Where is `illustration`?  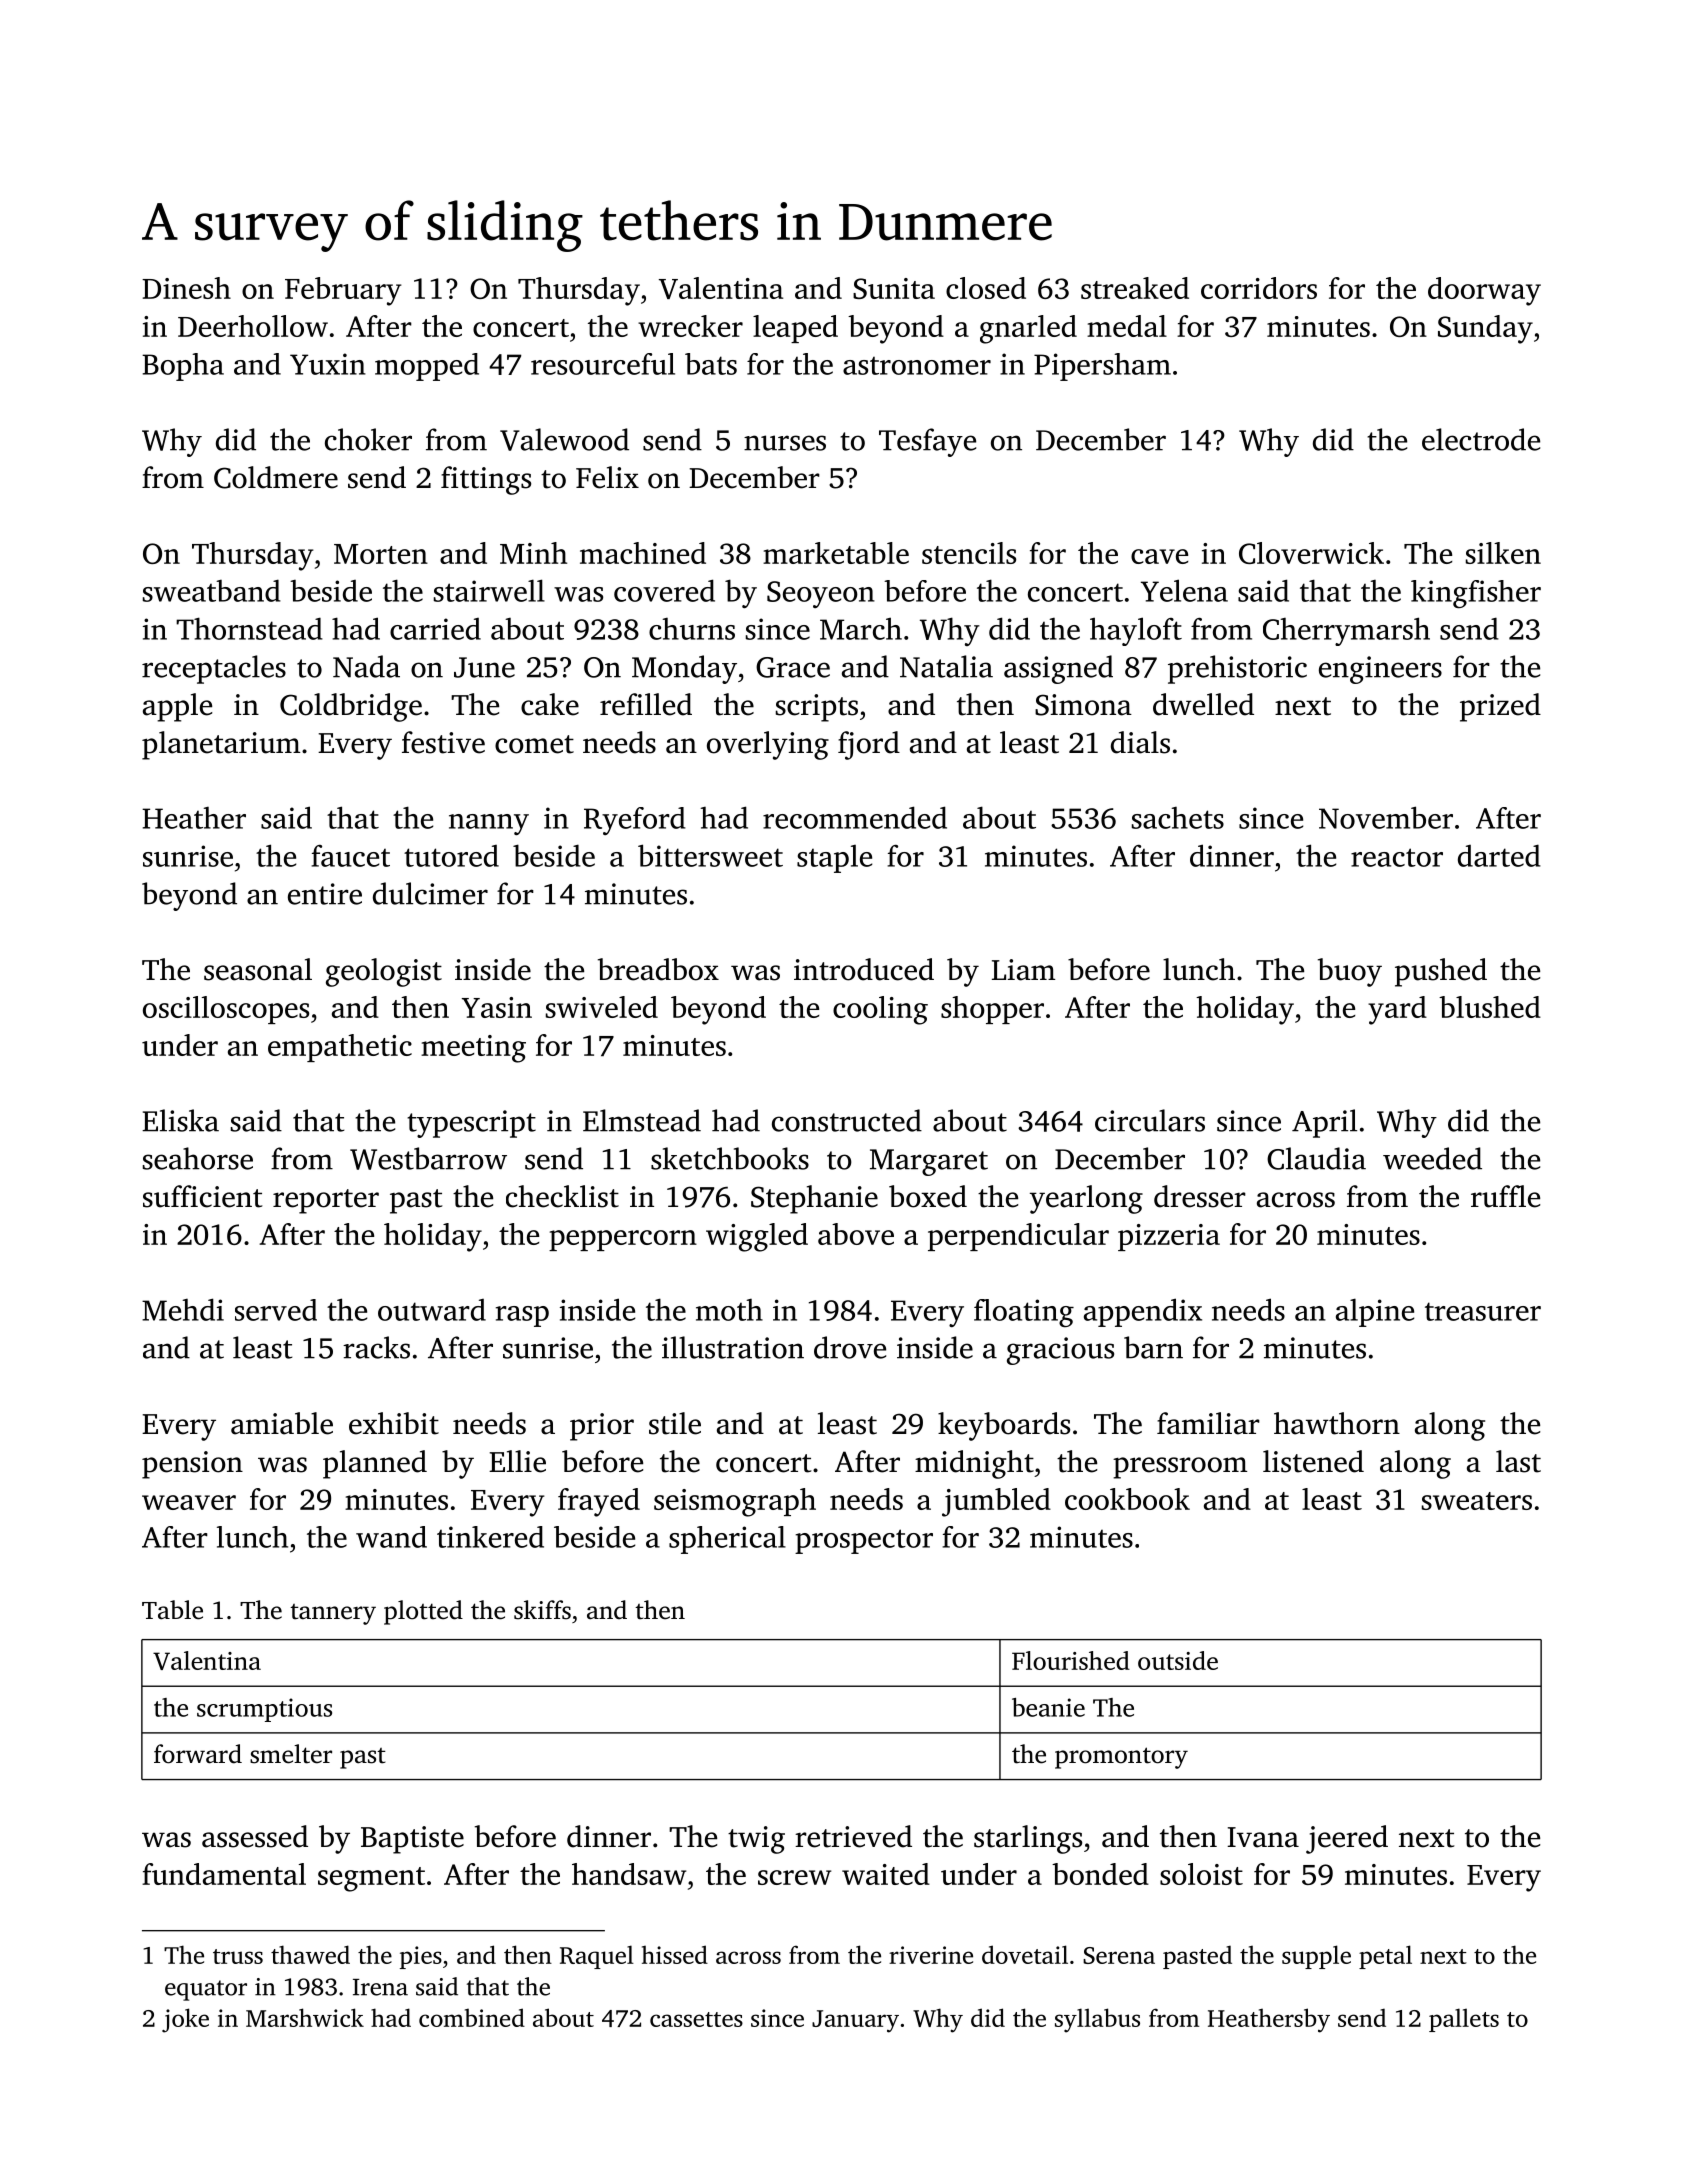 illustration is located at coordinates (733, 1347).
